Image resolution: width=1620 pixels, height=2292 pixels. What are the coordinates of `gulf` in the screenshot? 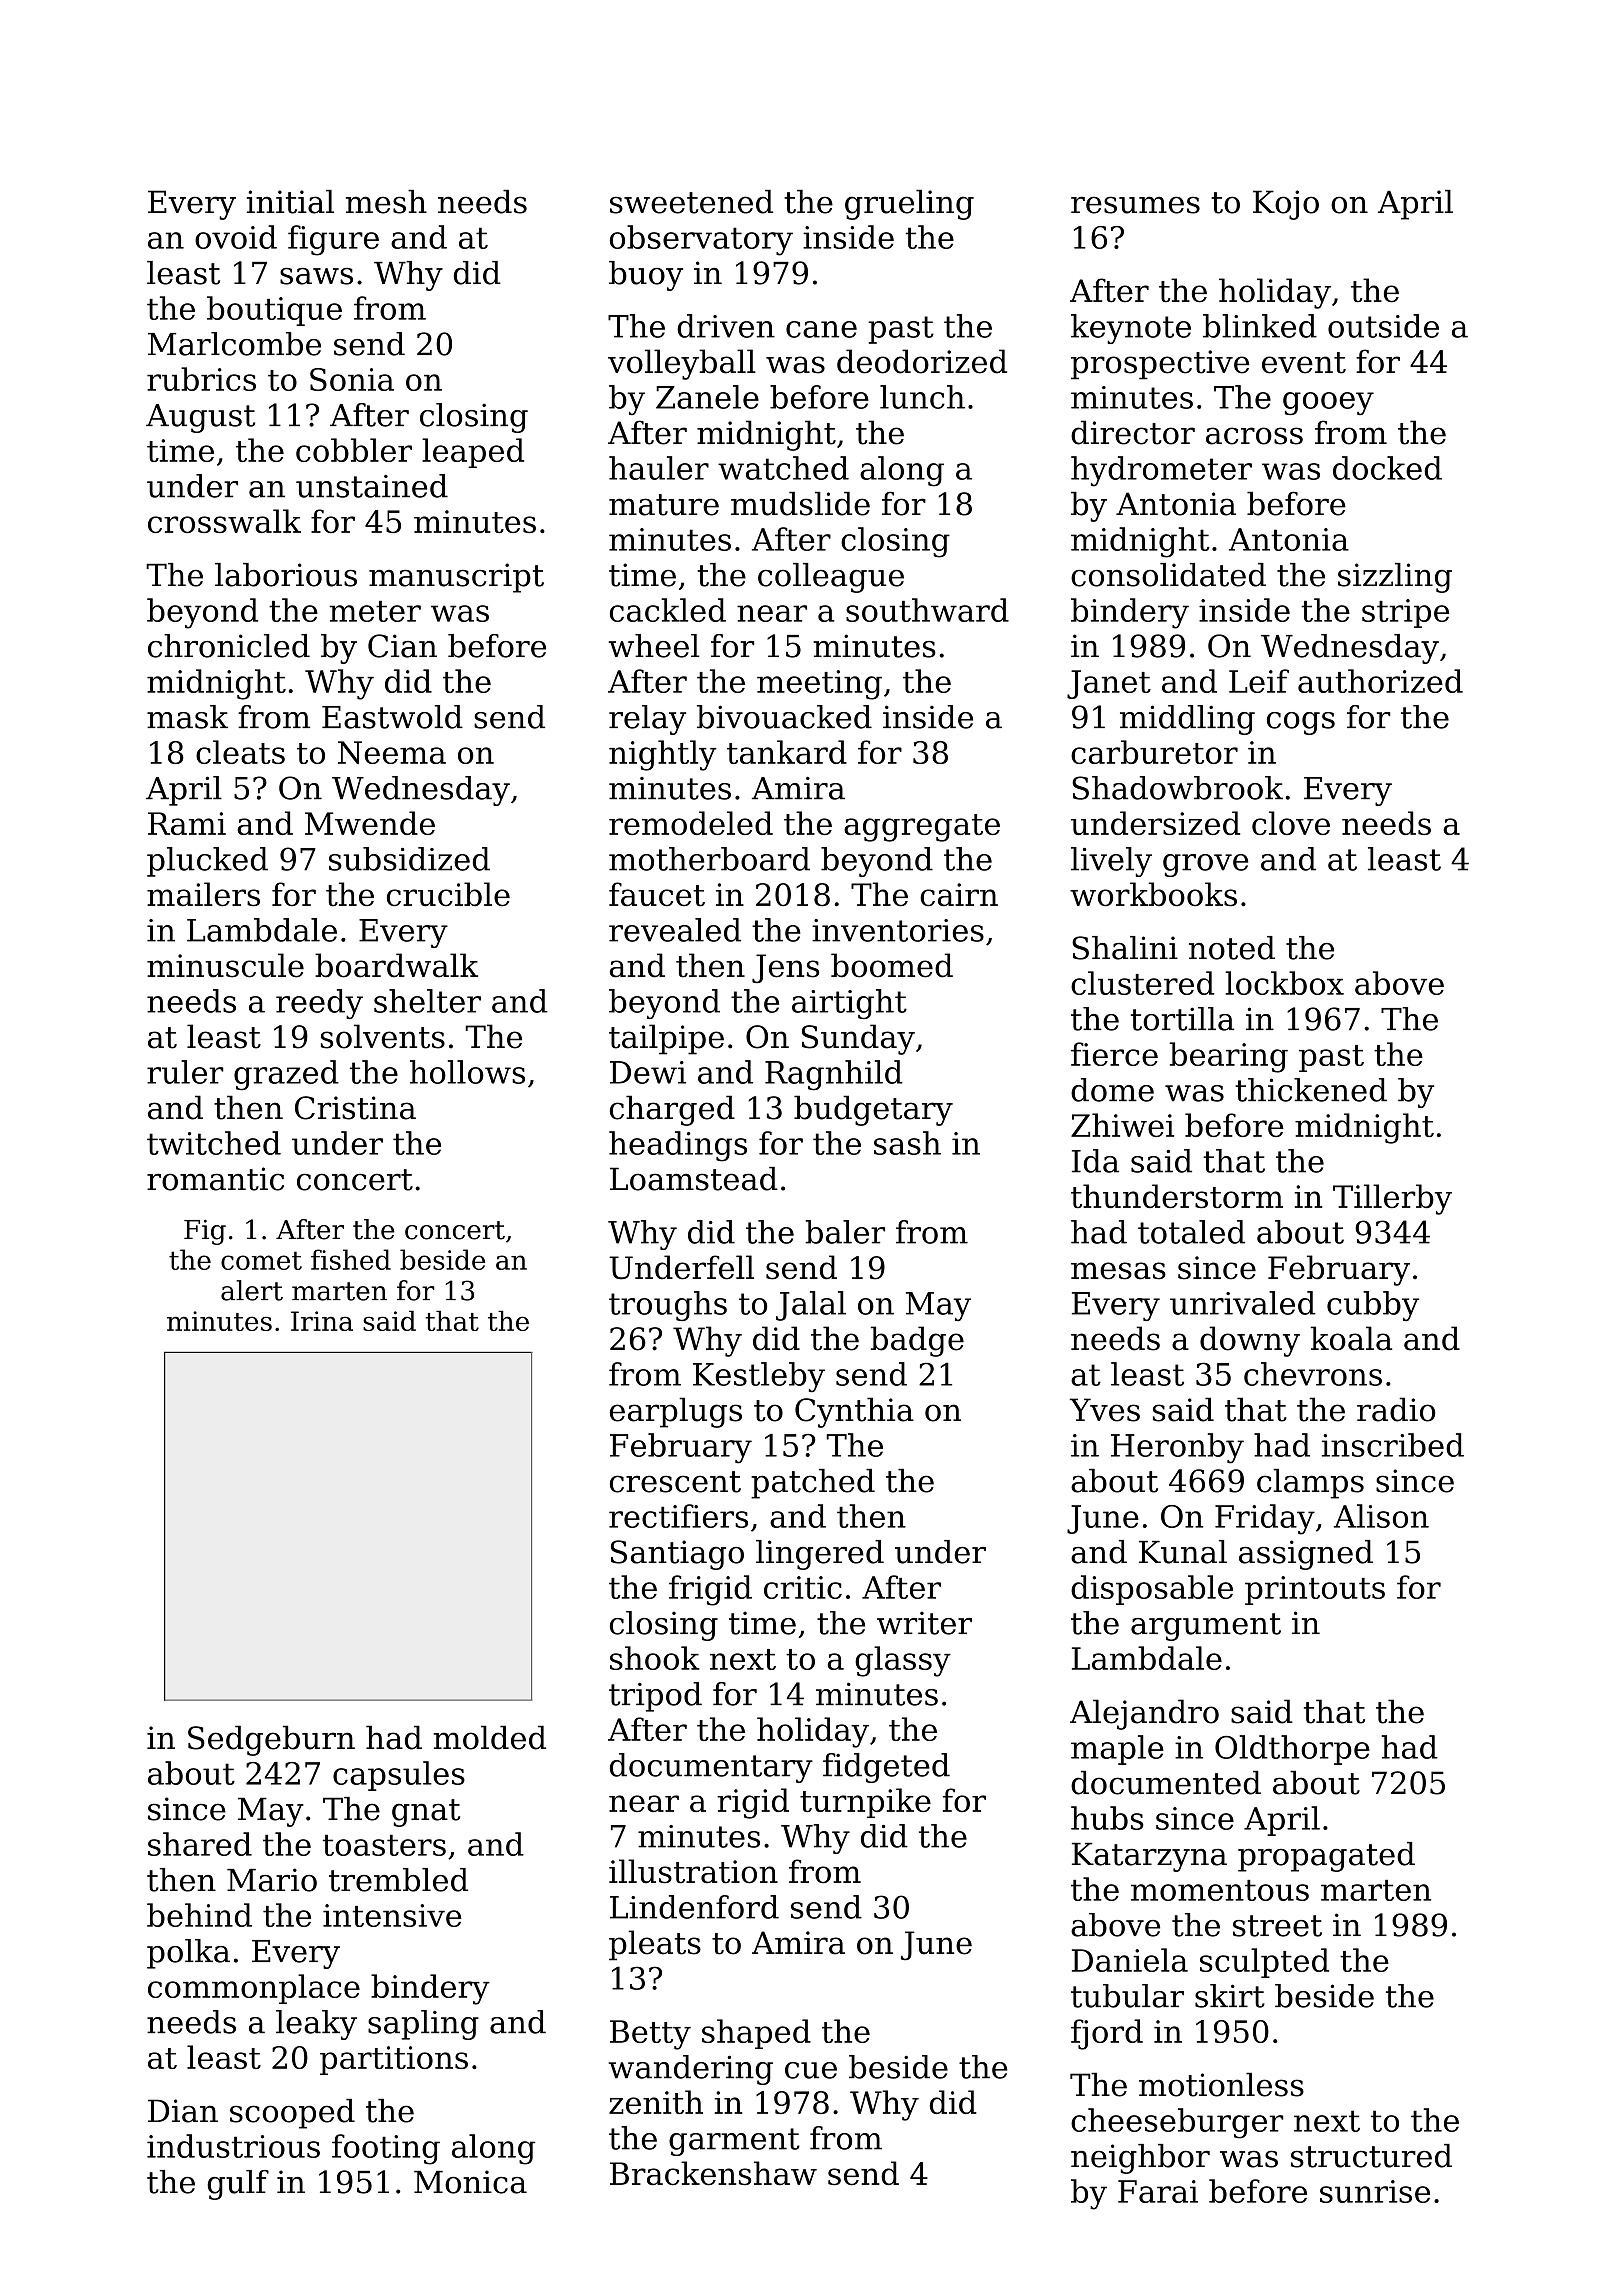 It's located at (238, 2185).
